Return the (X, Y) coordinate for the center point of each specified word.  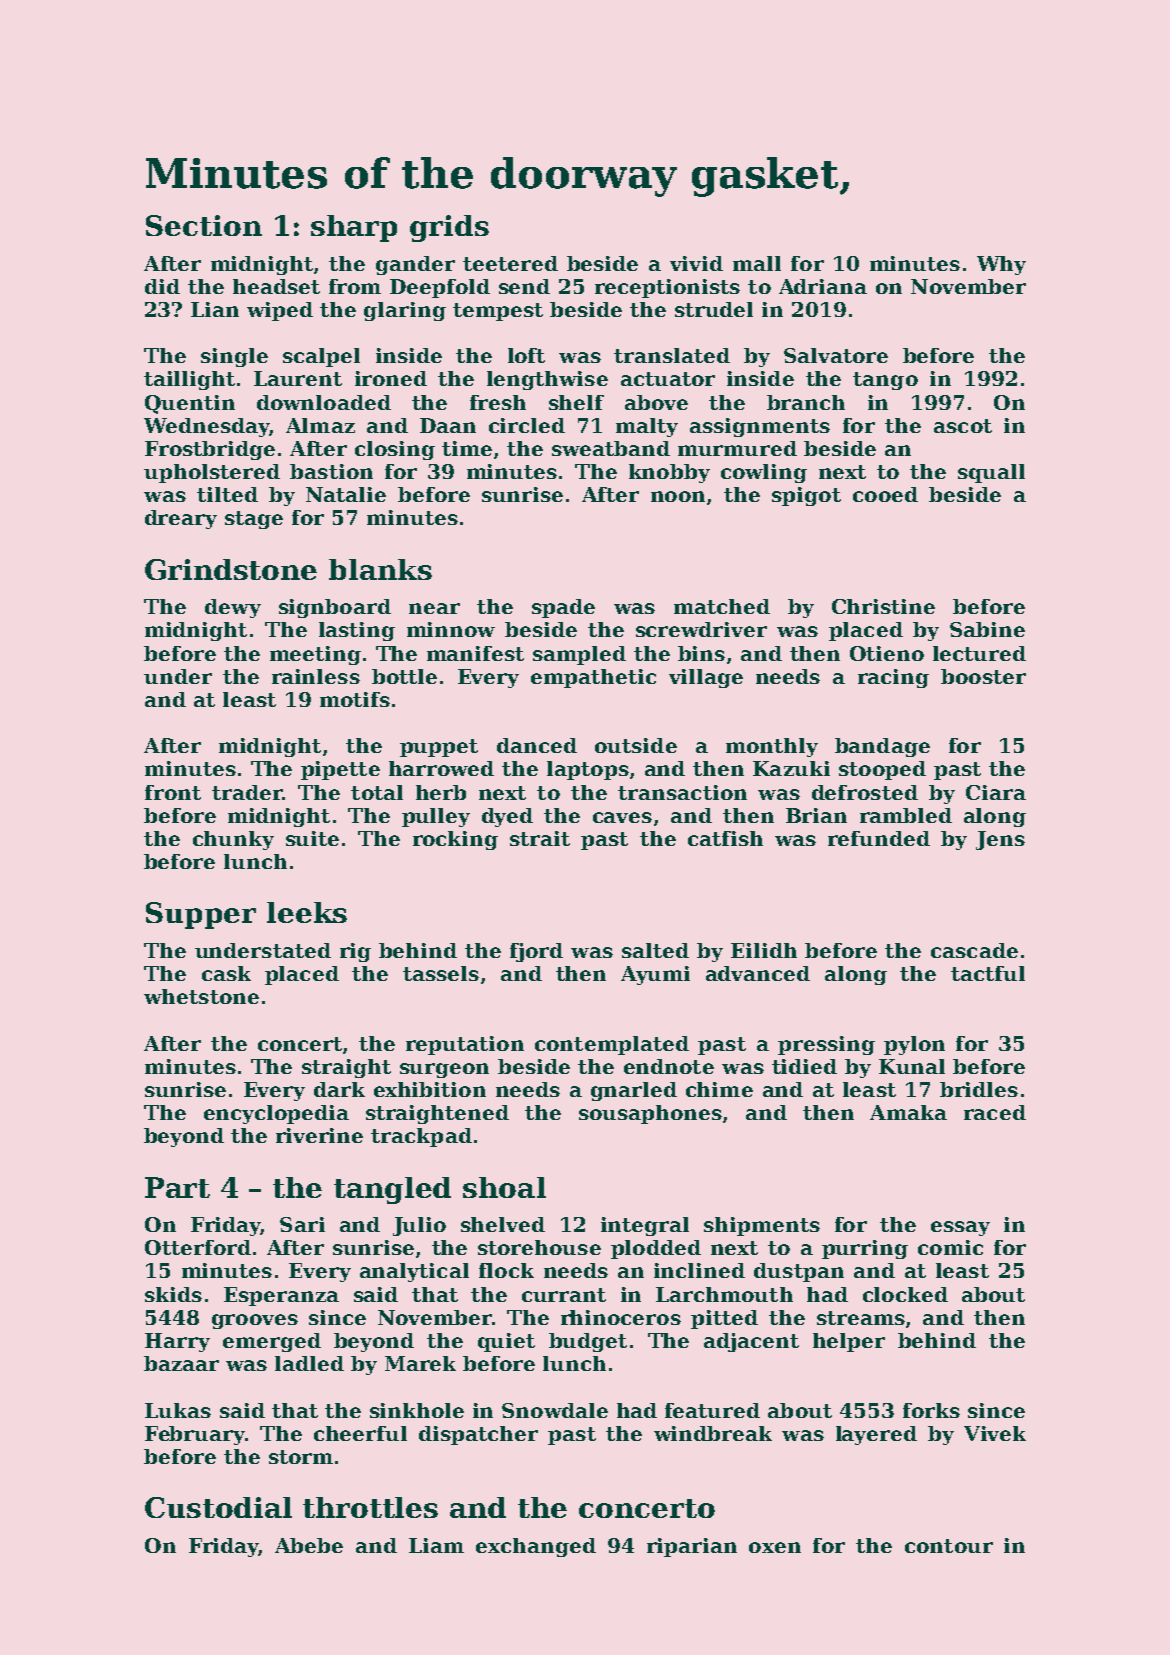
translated (672, 355)
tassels (441, 973)
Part (177, 1187)
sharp (354, 228)
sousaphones (650, 1114)
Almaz (320, 425)
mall (757, 263)
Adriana (823, 286)
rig (355, 952)
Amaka (908, 1112)
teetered (510, 263)
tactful (988, 973)
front (173, 792)
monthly (772, 747)
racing (893, 678)
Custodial (218, 1507)
